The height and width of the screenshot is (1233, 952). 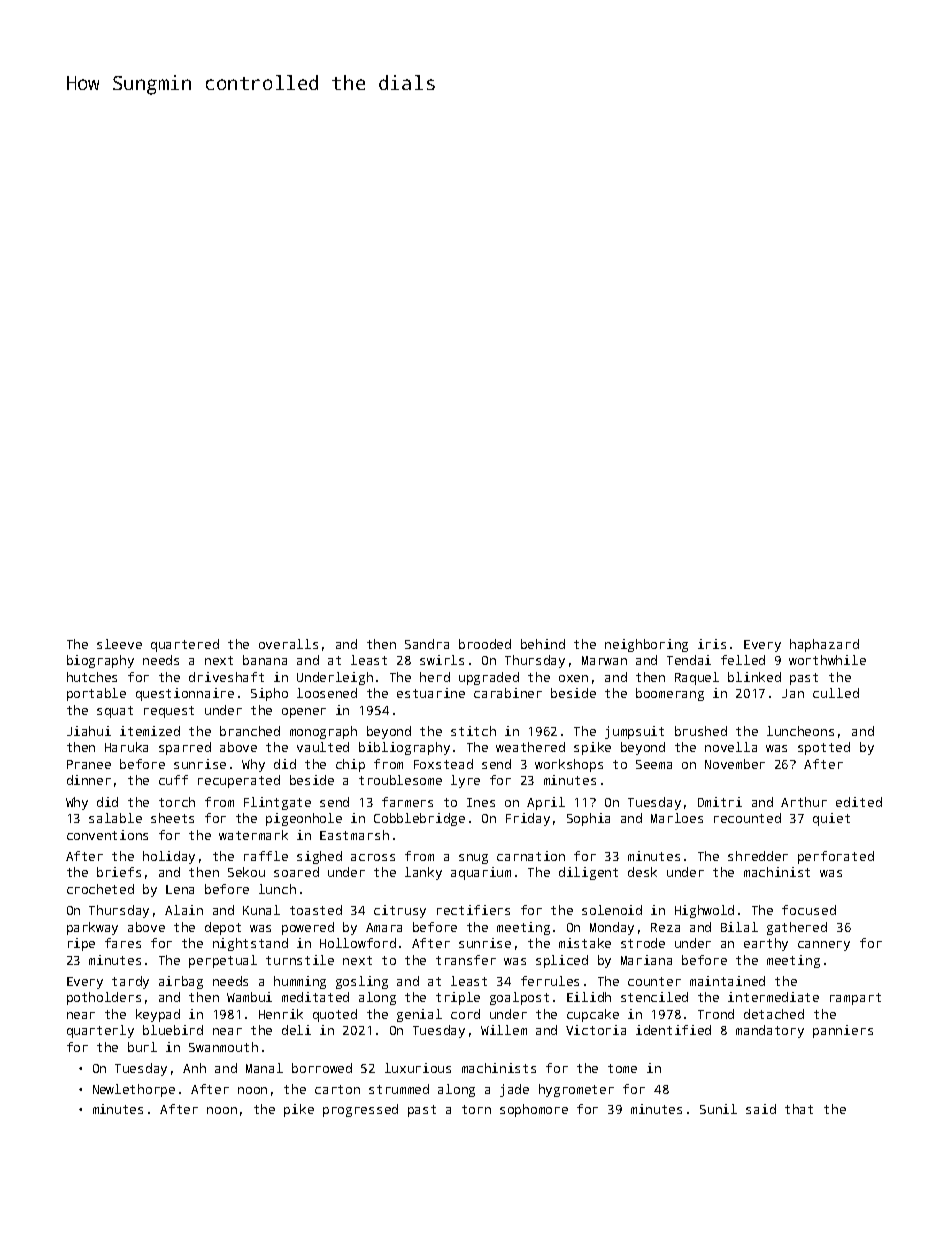 What do you see at coordinates (134, 1090) in the screenshot?
I see `Newlethorpe` at bounding box center [134, 1090].
